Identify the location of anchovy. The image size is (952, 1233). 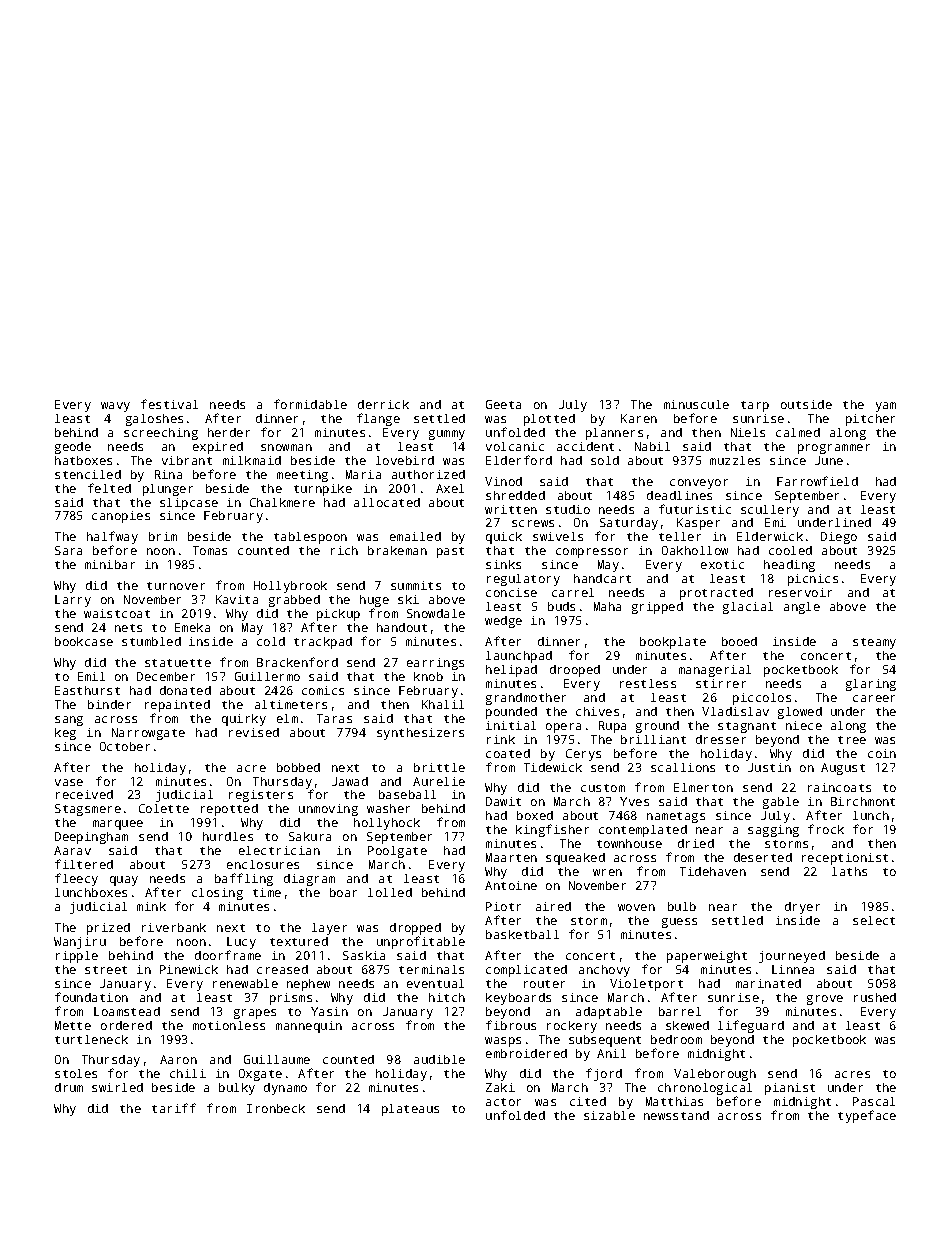
(604, 971).
